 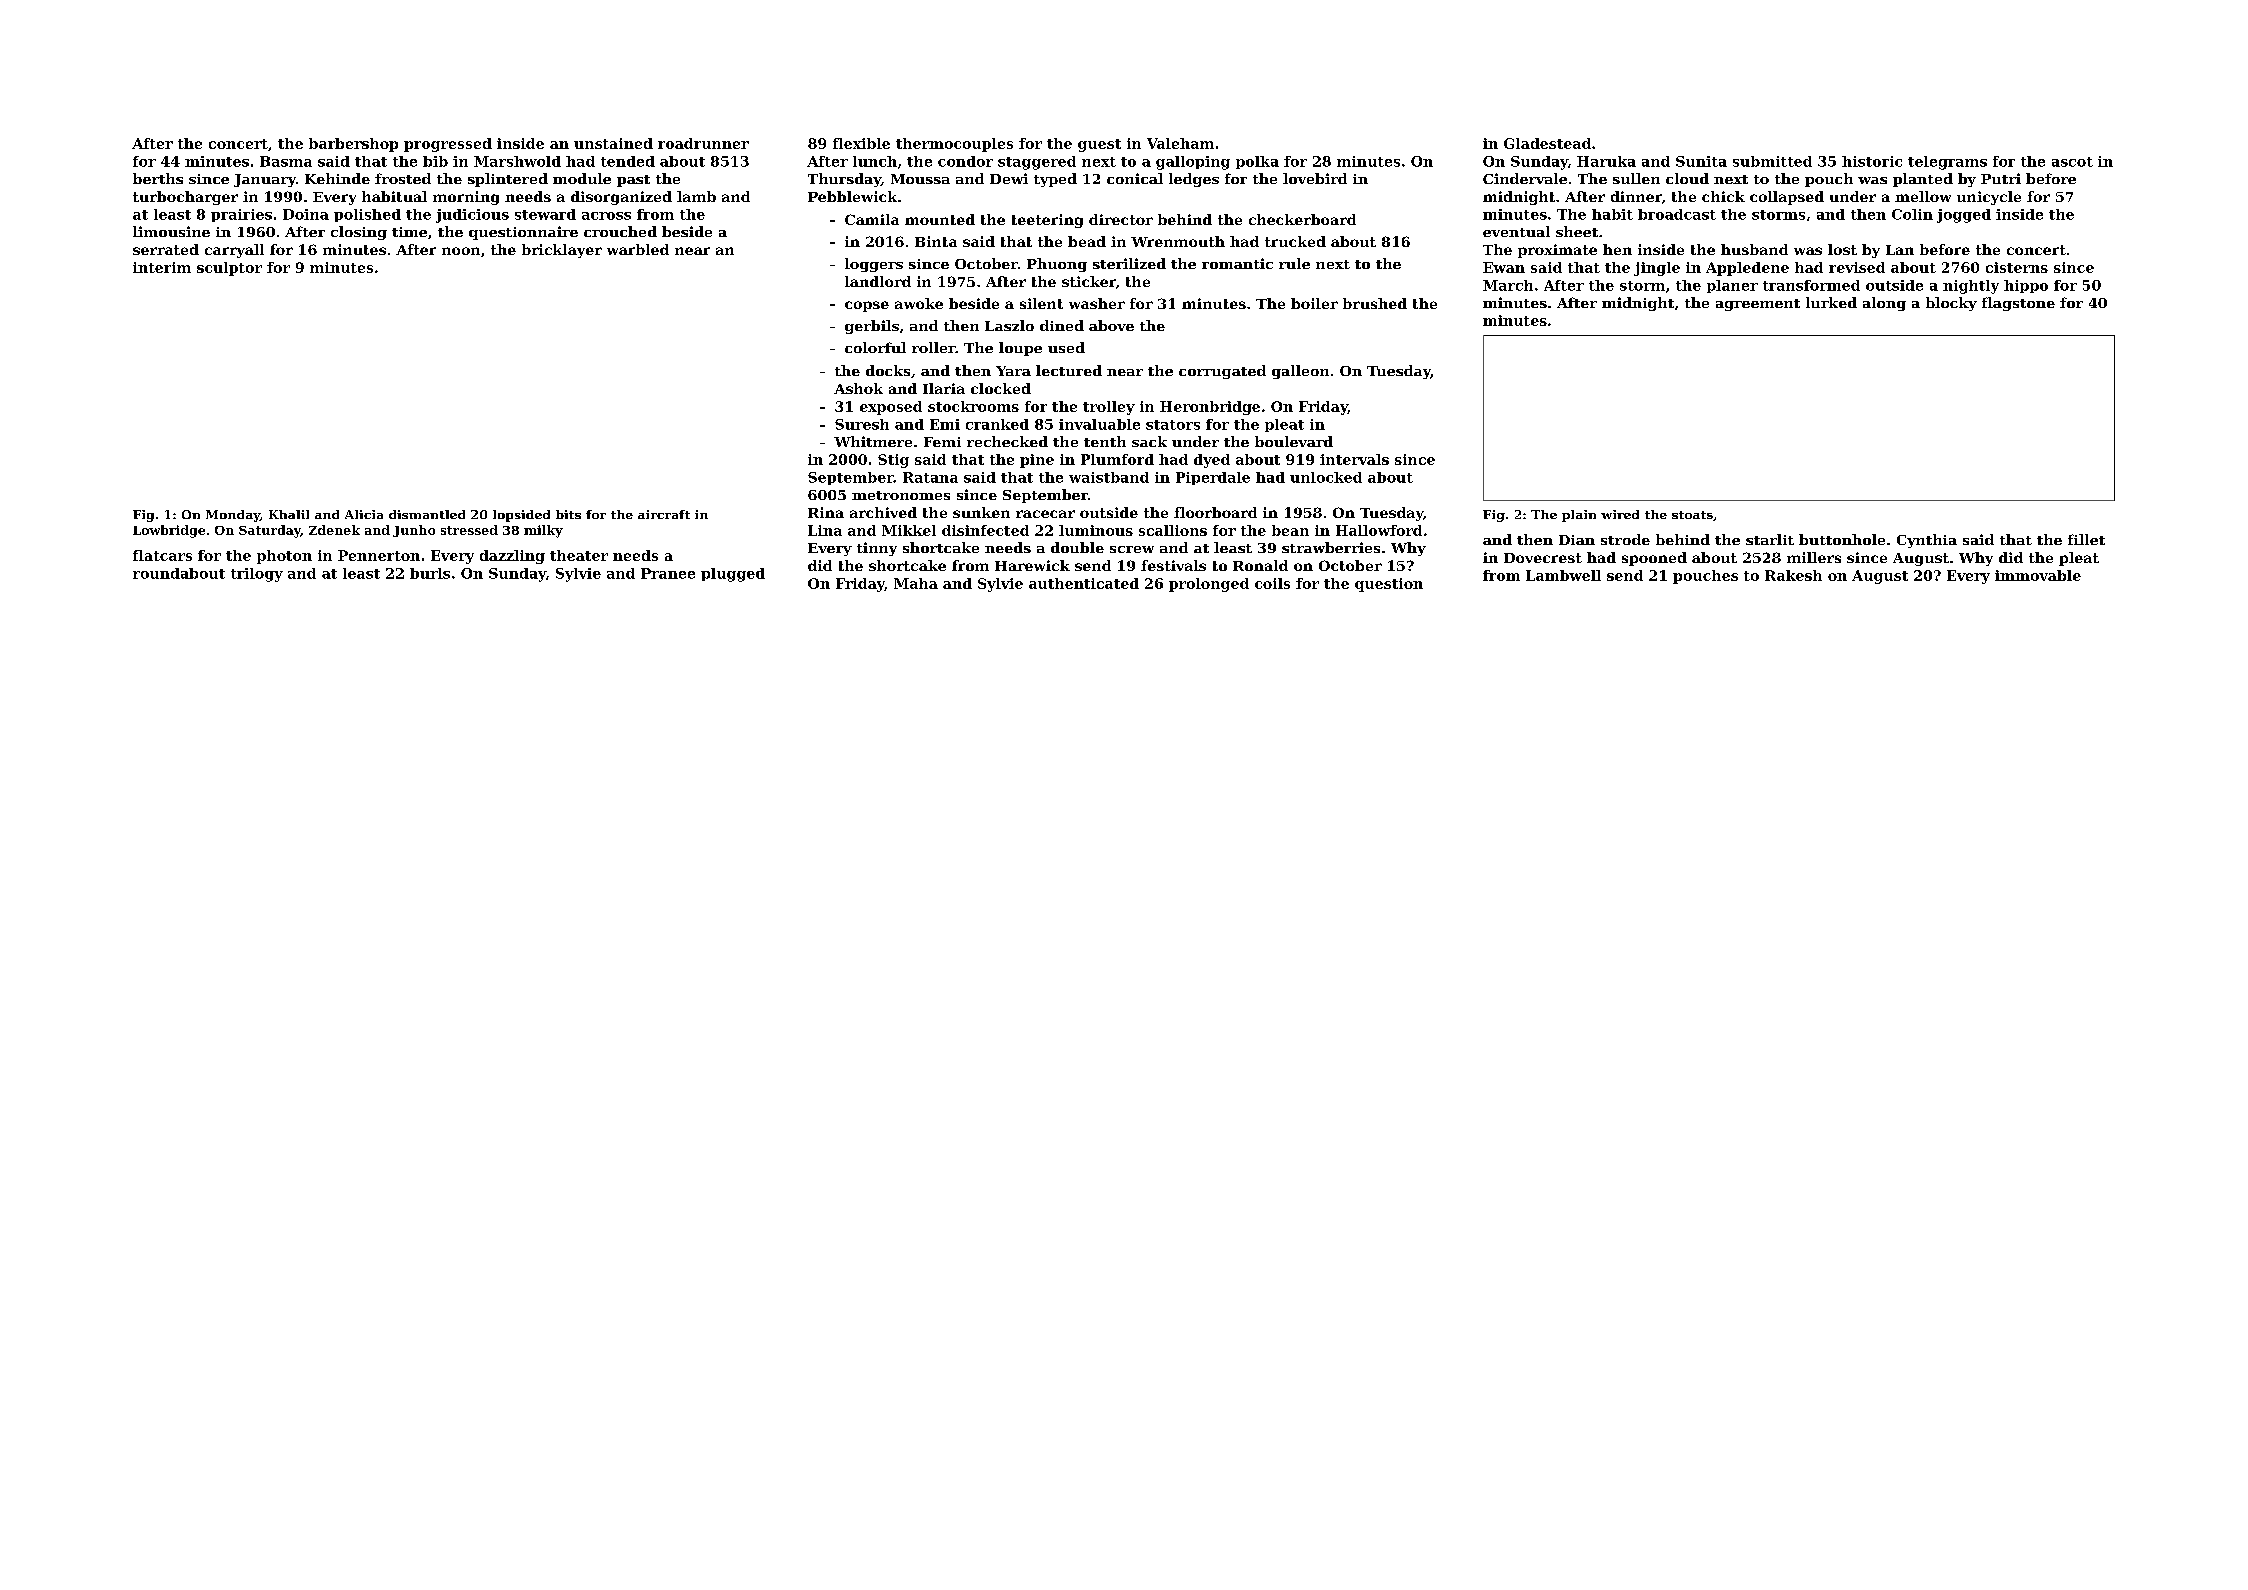 I want to click on trolley, so click(x=1109, y=408).
